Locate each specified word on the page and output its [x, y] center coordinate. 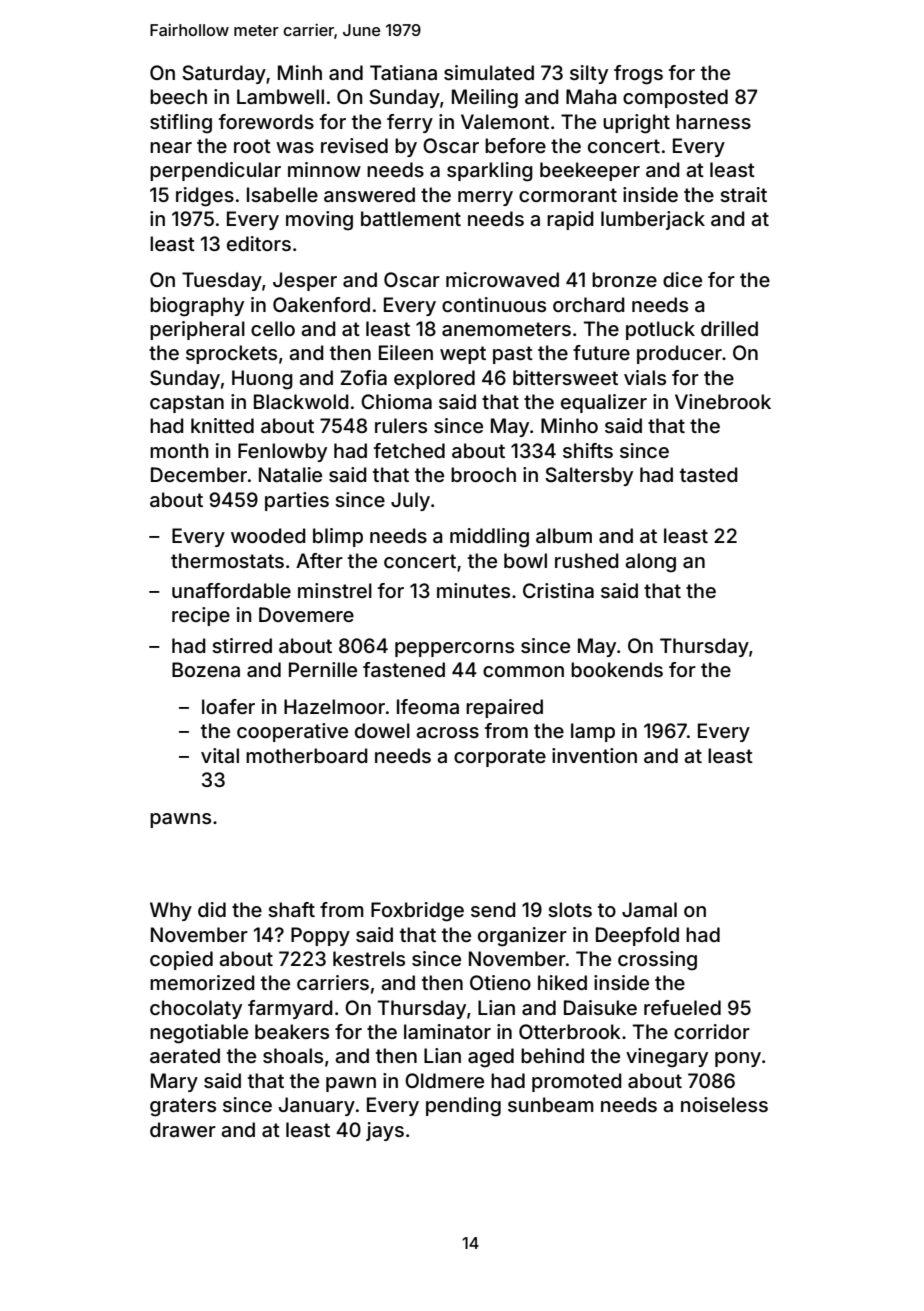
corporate [500, 758]
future [601, 352]
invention [594, 755]
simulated [489, 72]
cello [273, 328]
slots [570, 909]
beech [178, 96]
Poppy [320, 936]
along [650, 563]
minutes [473, 590]
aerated [185, 1055]
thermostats [227, 560]
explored [434, 379]
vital [220, 755]
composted [675, 98]
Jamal [649, 909]
